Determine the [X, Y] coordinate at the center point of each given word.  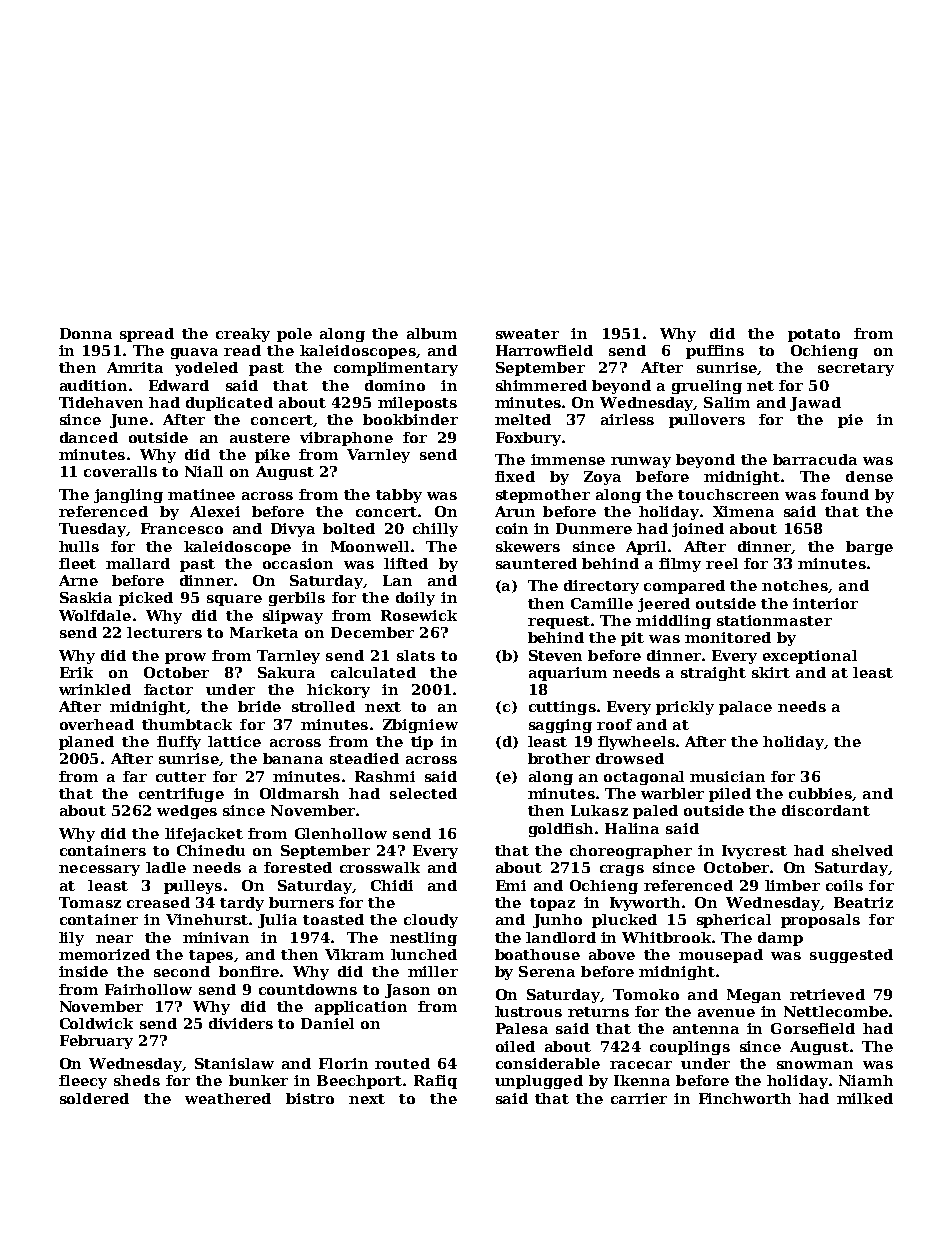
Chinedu [211, 850]
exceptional [810, 657]
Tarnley [288, 657]
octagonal [644, 778]
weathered [228, 1098]
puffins [715, 352]
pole [294, 335]
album [432, 333]
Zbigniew [420, 726]
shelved [862, 850]
